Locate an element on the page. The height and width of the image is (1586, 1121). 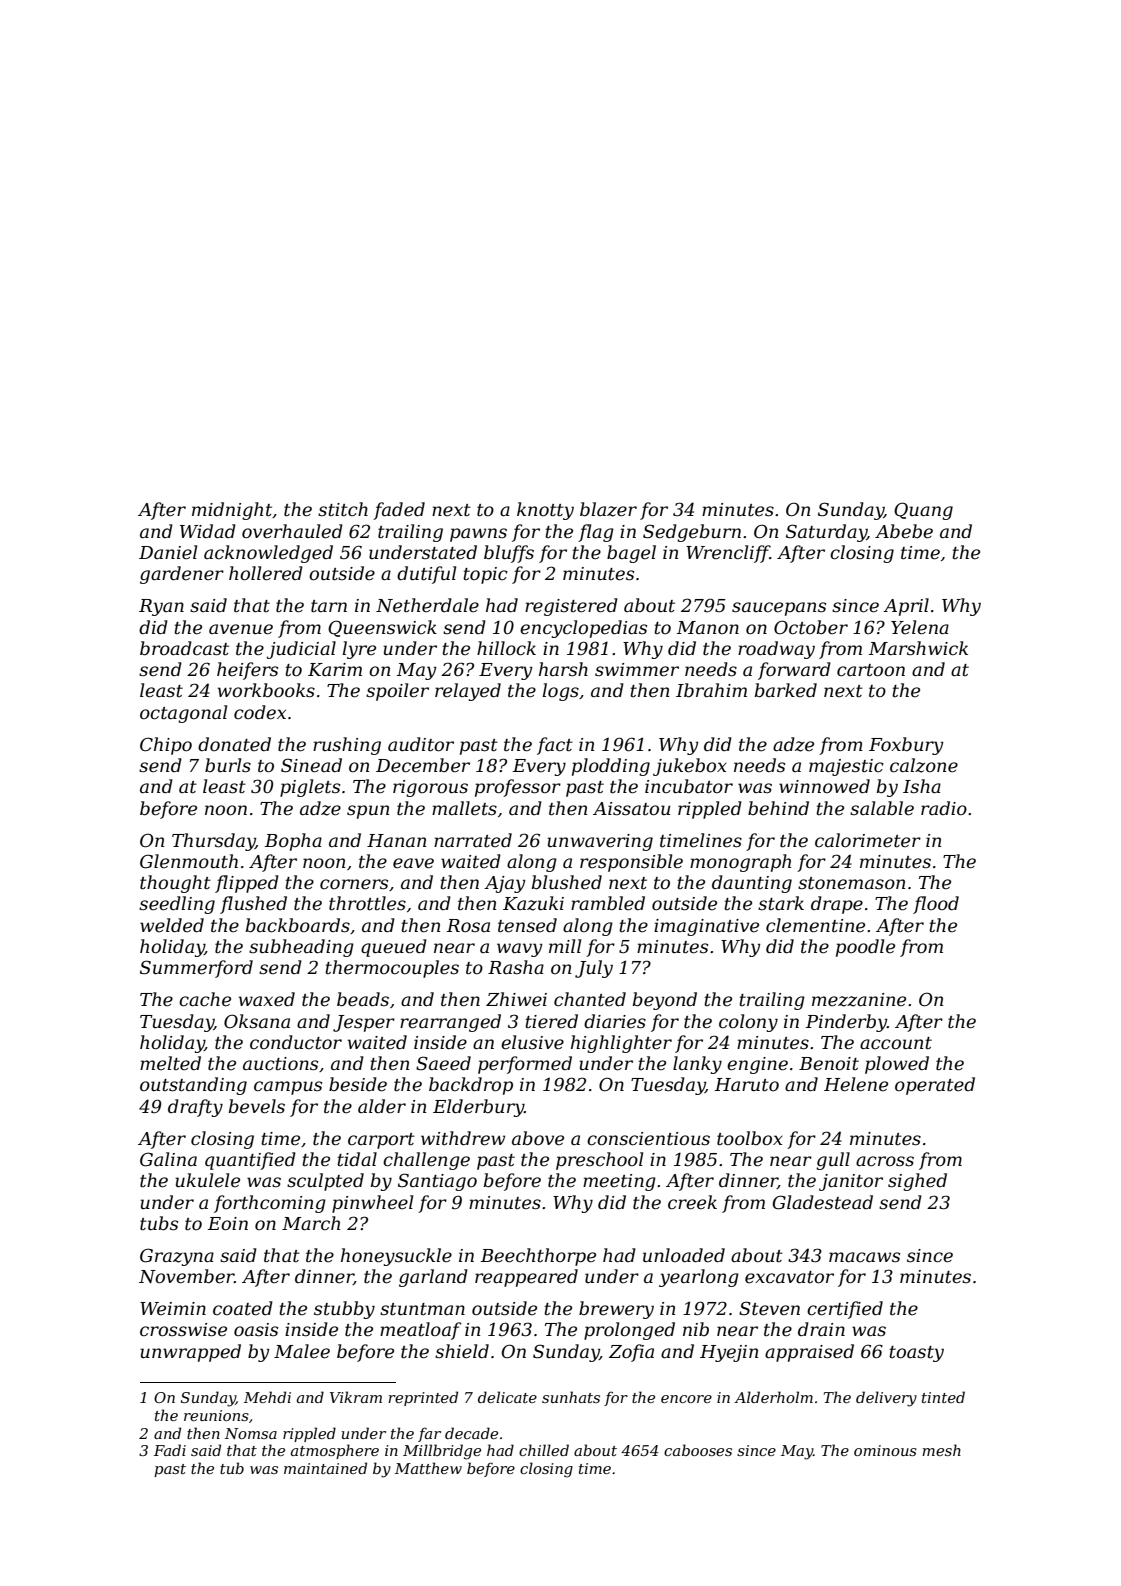
unwrapped is located at coordinates (190, 1353).
